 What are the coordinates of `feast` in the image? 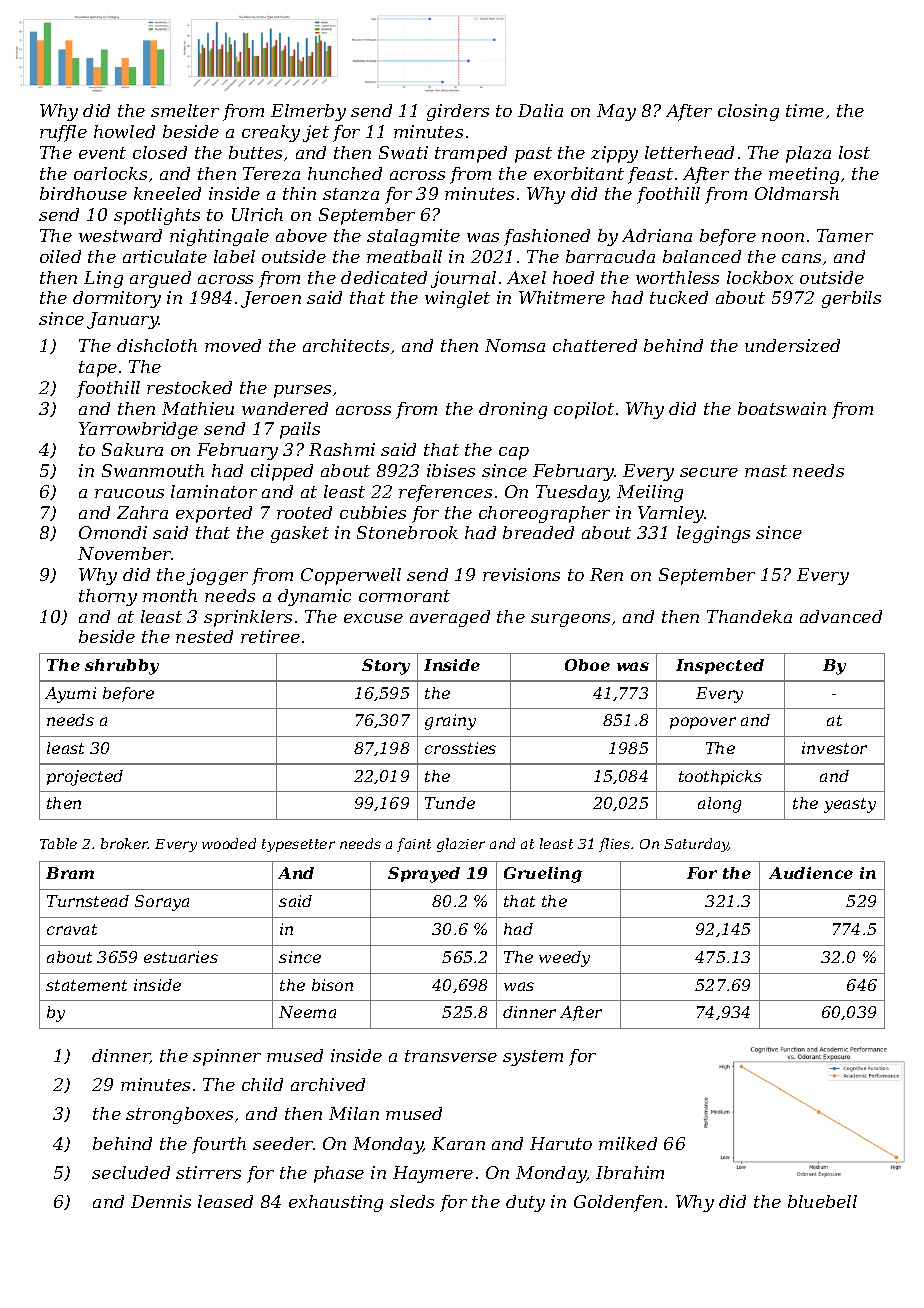 It's located at (650, 175).
